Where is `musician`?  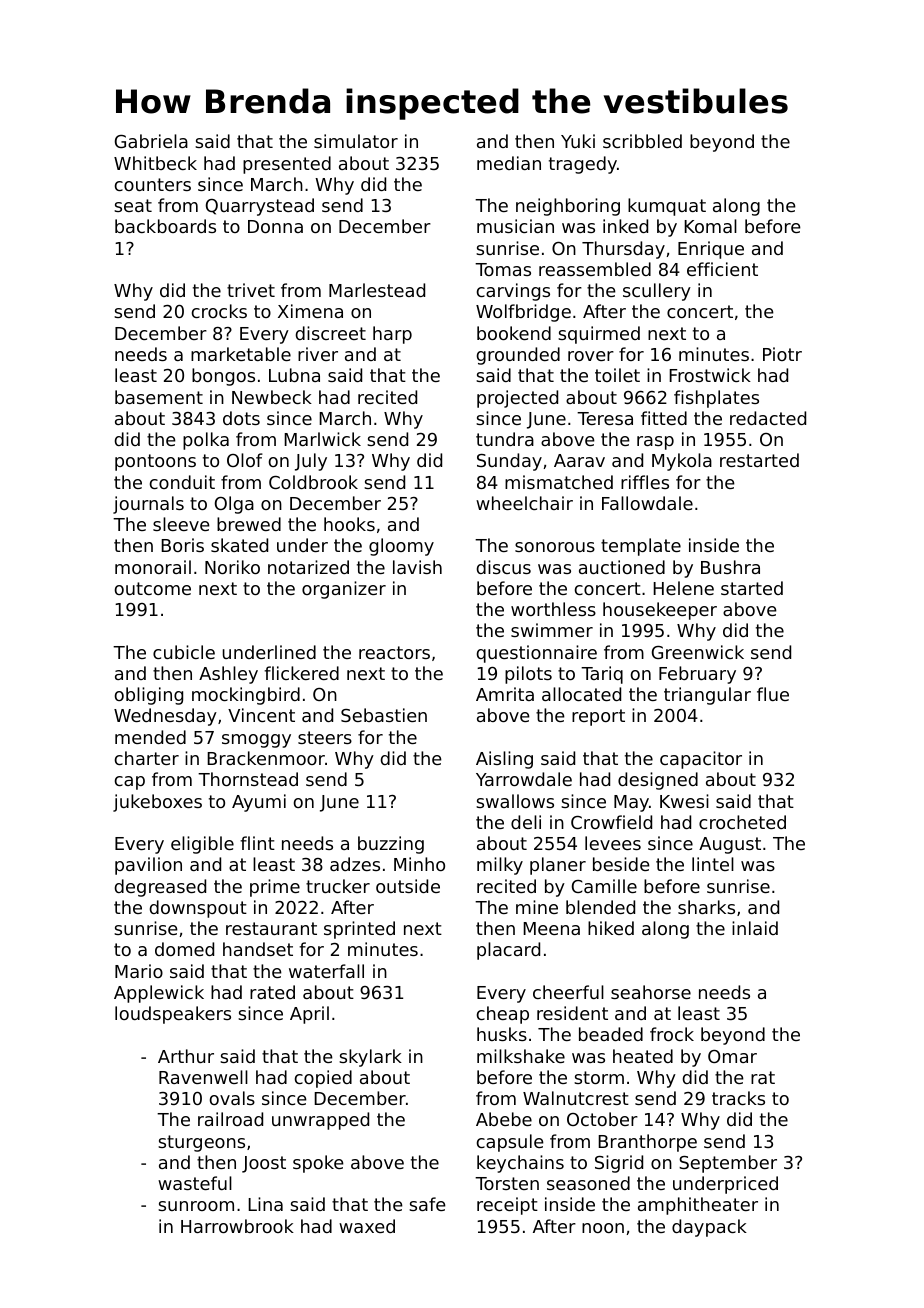
musician is located at coordinates (515, 226).
